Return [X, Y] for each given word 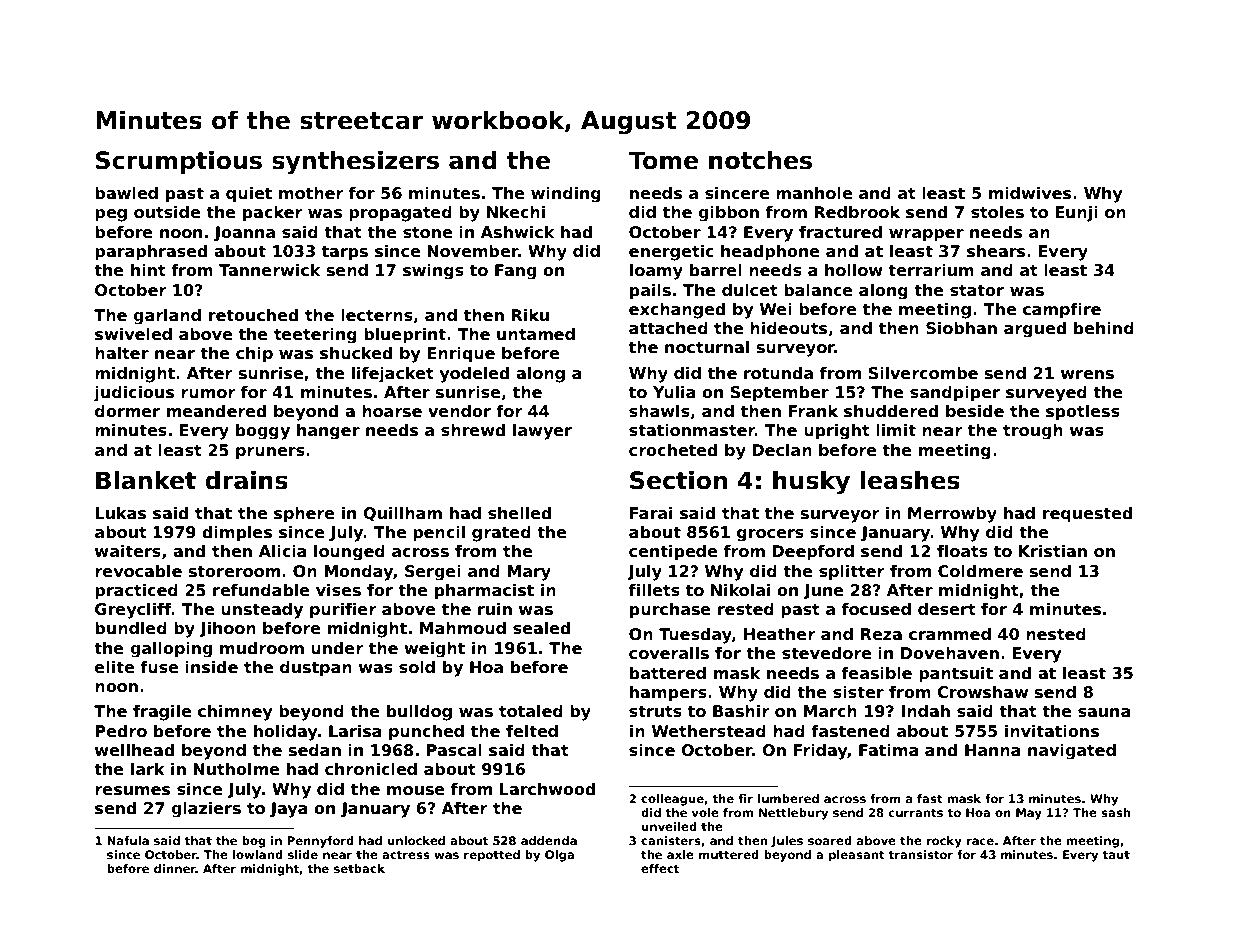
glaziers [206, 810]
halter [122, 353]
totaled [531, 711]
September [779, 394]
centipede [673, 553]
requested [1087, 515]
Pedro [121, 731]
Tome [663, 160]
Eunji [1076, 214]
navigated [1072, 752]
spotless [1083, 413]
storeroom [234, 572]
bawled [126, 193]
